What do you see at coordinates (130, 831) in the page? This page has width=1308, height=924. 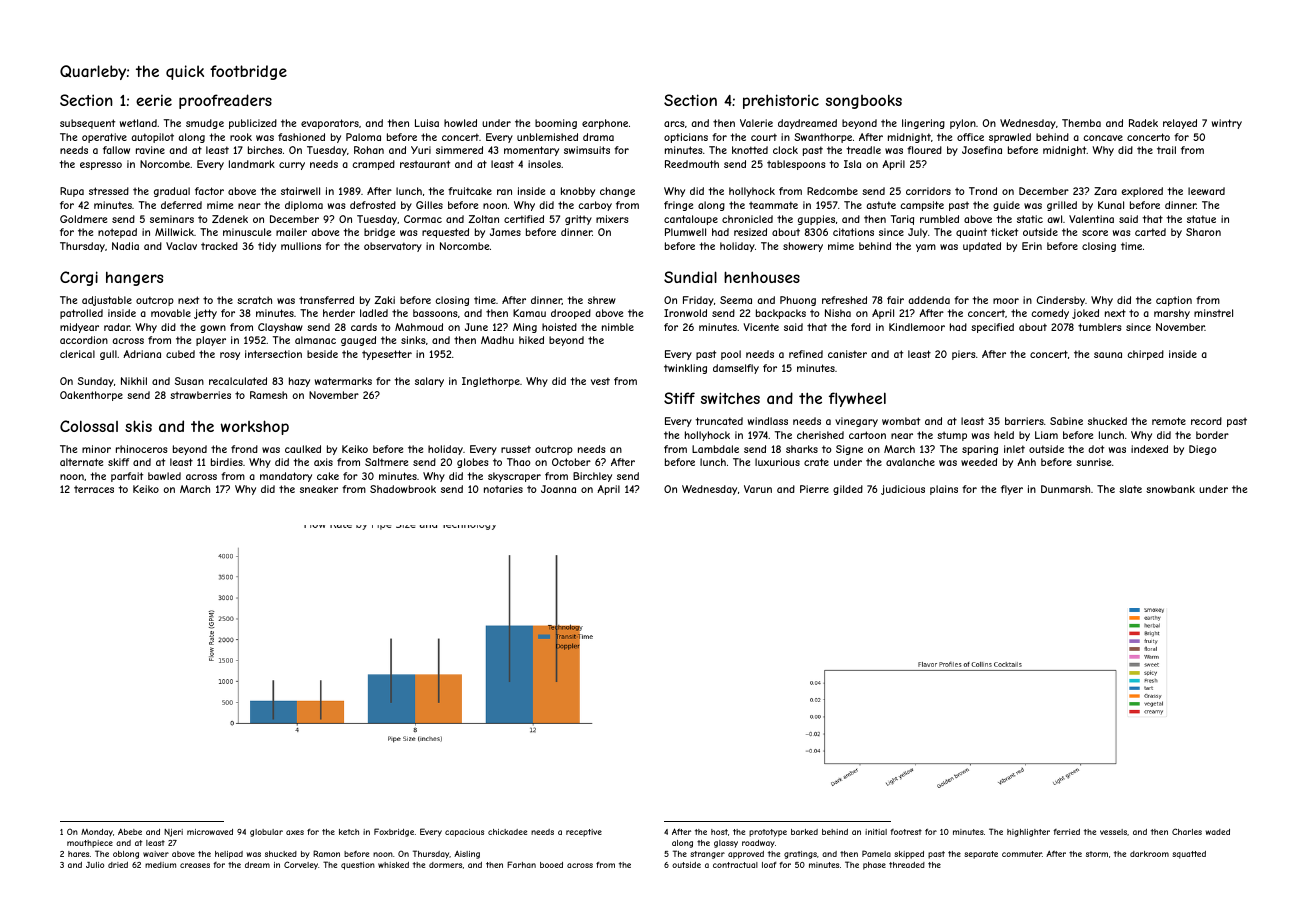 I see `Abebe` at bounding box center [130, 831].
